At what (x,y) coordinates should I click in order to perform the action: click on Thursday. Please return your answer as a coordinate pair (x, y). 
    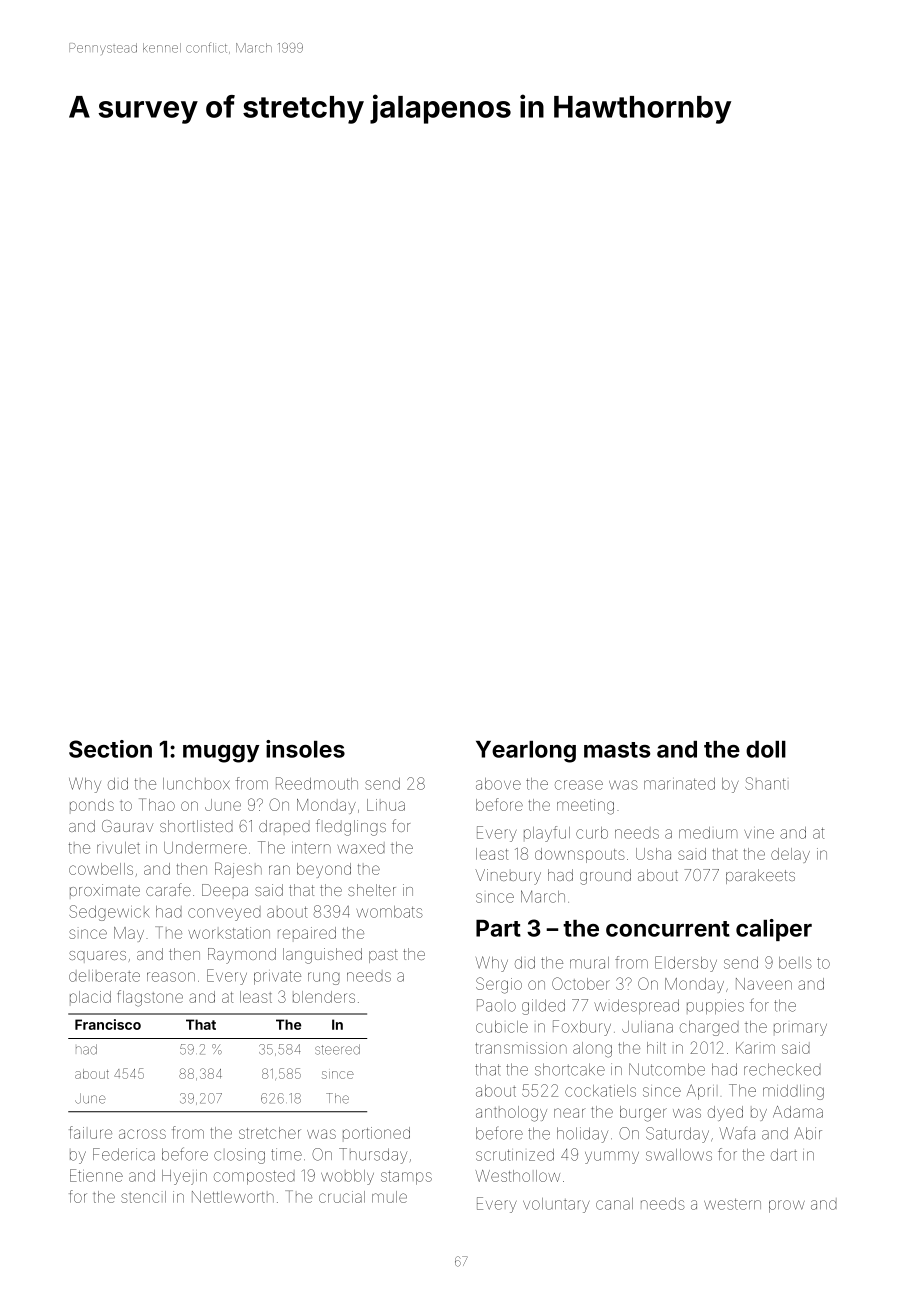
    Looking at the image, I should click on (373, 1156).
